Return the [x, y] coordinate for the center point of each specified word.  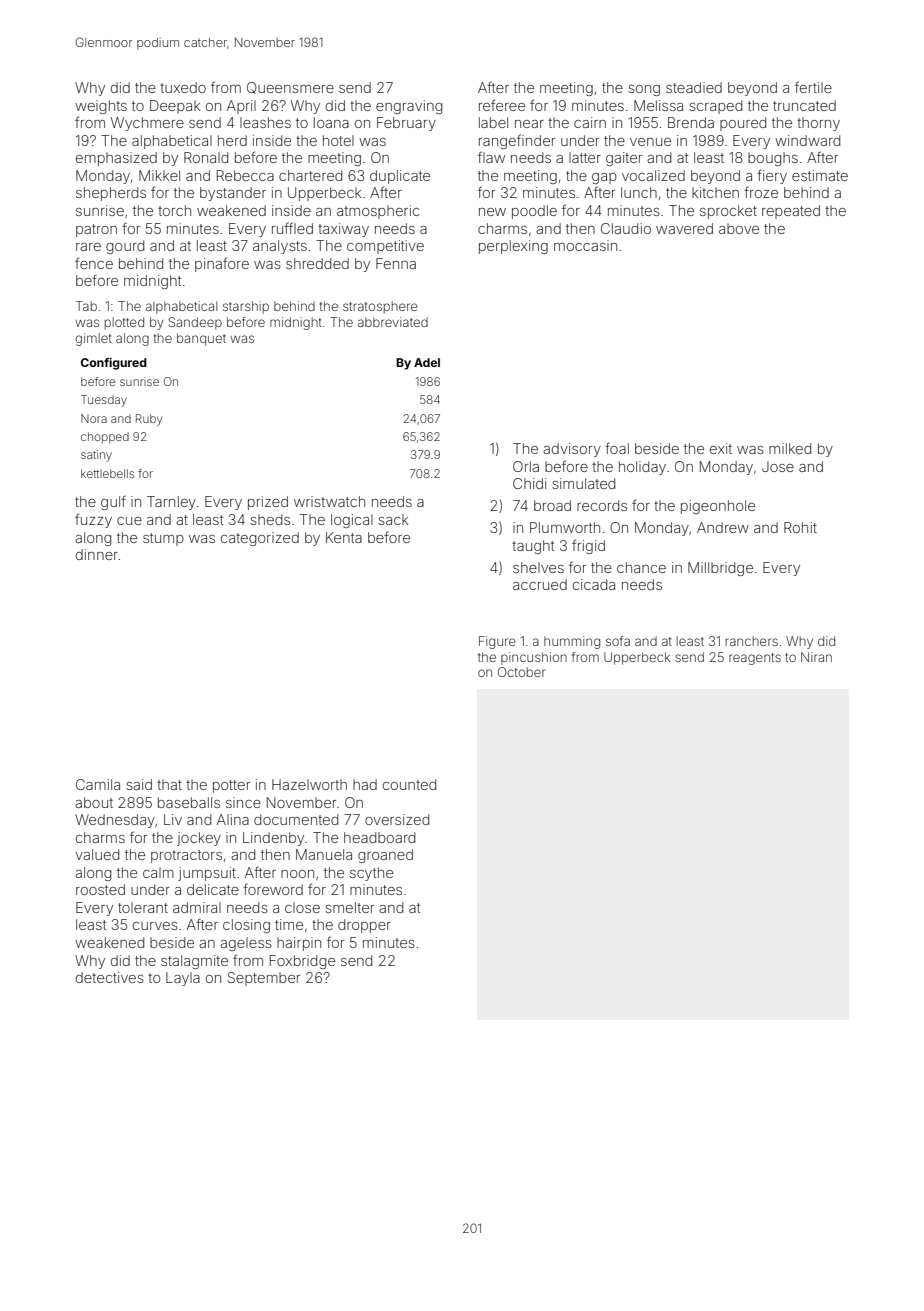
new [492, 212]
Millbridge [720, 569]
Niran [816, 657]
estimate [820, 175]
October [521, 672]
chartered [310, 175]
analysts [280, 247]
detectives [110, 977]
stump [163, 539]
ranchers [752, 641]
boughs [773, 159]
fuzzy [93, 520]
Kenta [344, 537]
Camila [98, 784]
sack [393, 519]
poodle [534, 212]
